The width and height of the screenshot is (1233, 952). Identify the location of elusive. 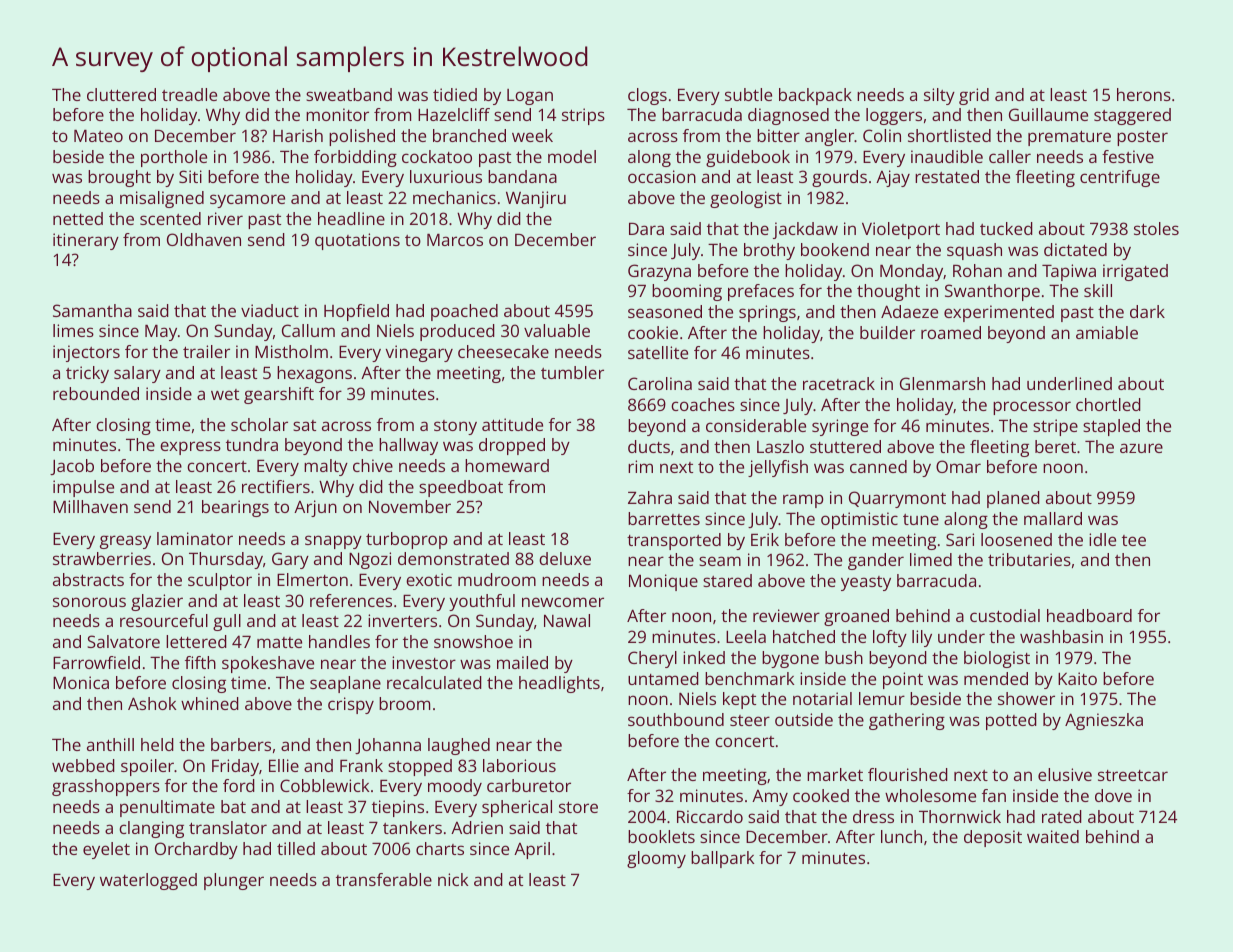
(1065, 774).
